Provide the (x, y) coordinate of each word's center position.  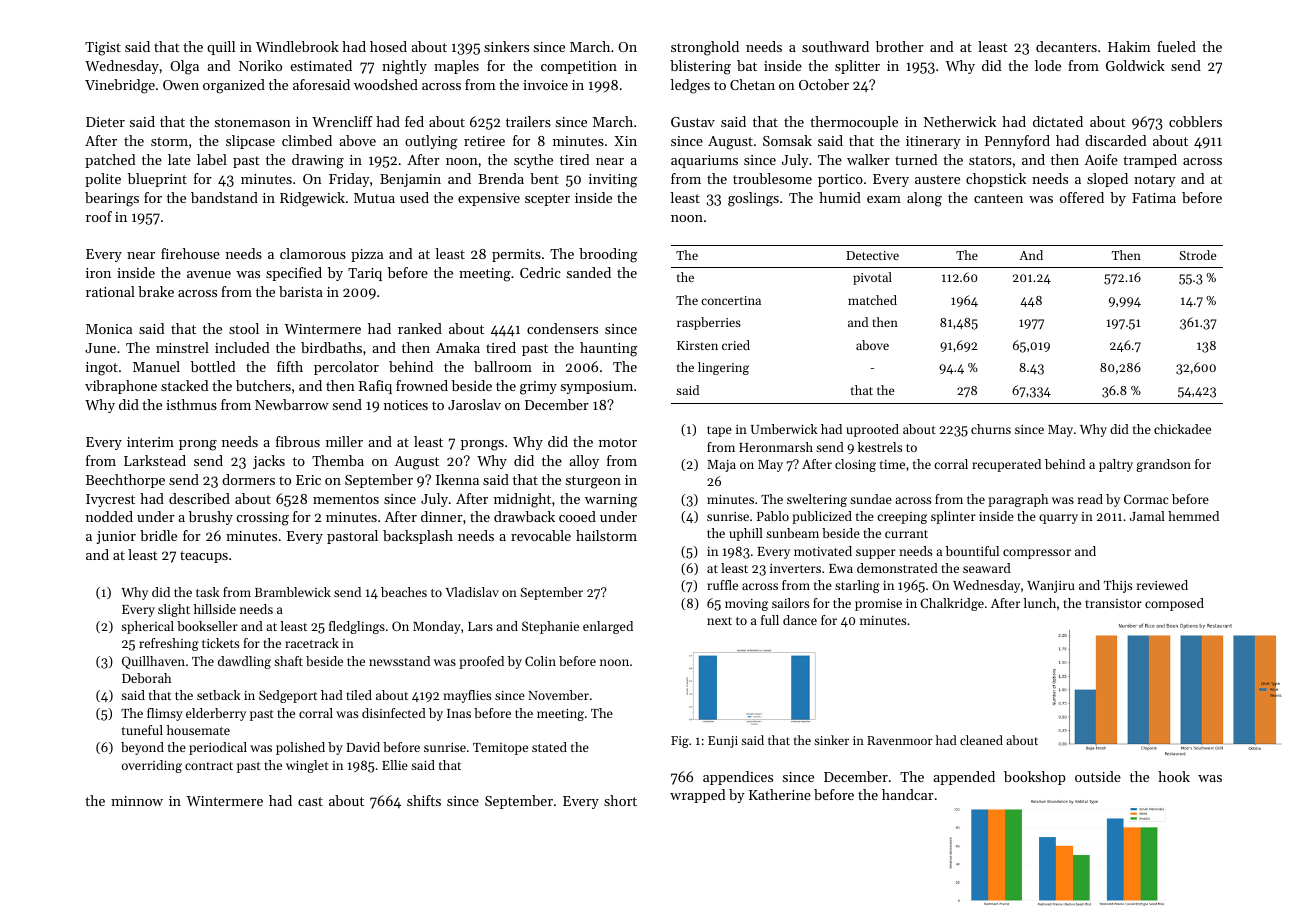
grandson (1163, 465)
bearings (112, 199)
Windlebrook (297, 46)
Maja (721, 466)
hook (1174, 776)
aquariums (704, 161)
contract (209, 766)
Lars (480, 626)
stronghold (705, 48)
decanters (1066, 46)
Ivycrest (110, 500)
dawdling (244, 662)
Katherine (780, 794)
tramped (1150, 161)
